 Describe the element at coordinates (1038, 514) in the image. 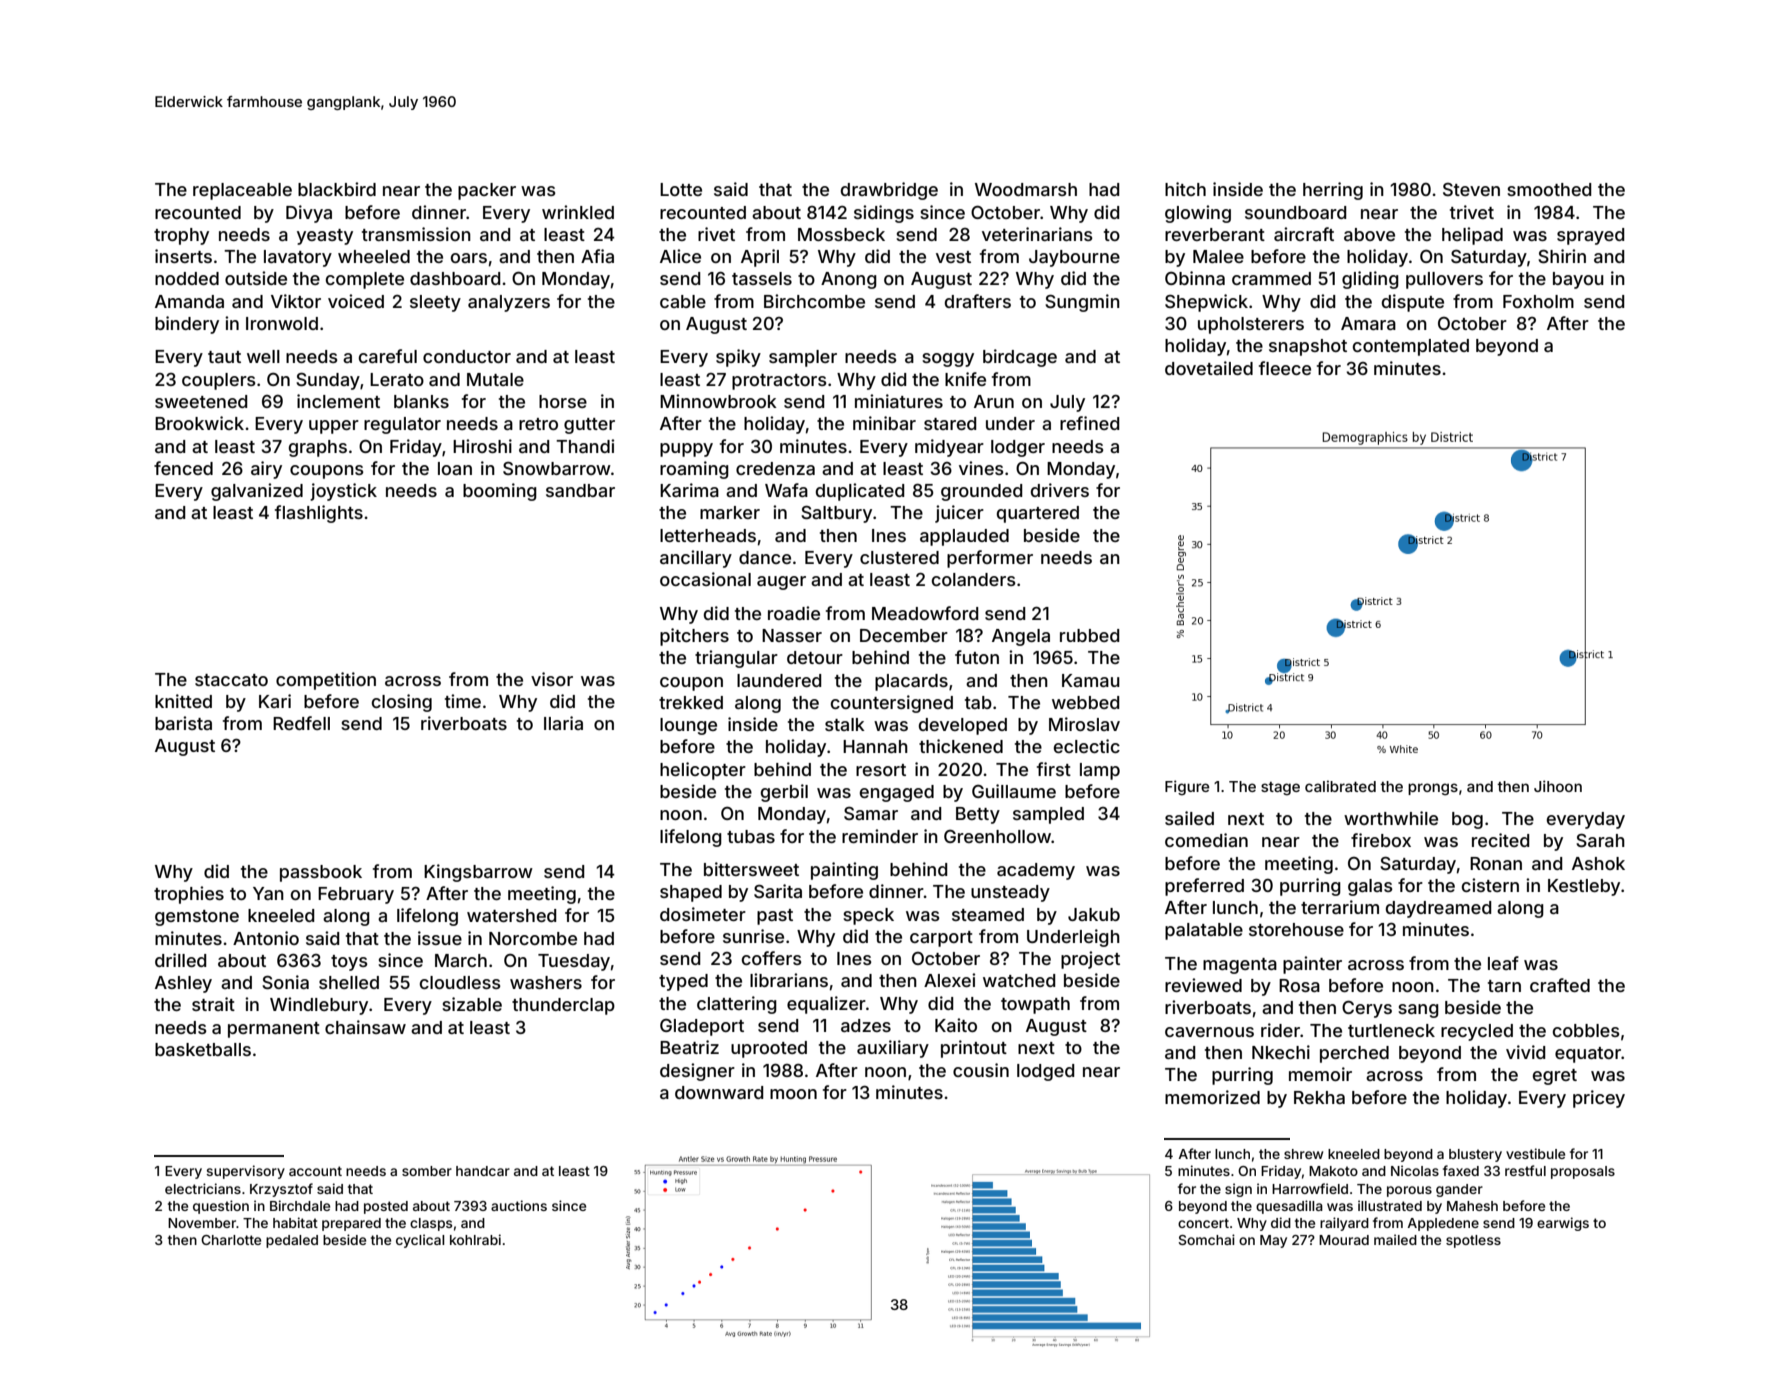

I see `quartered` at that location.
